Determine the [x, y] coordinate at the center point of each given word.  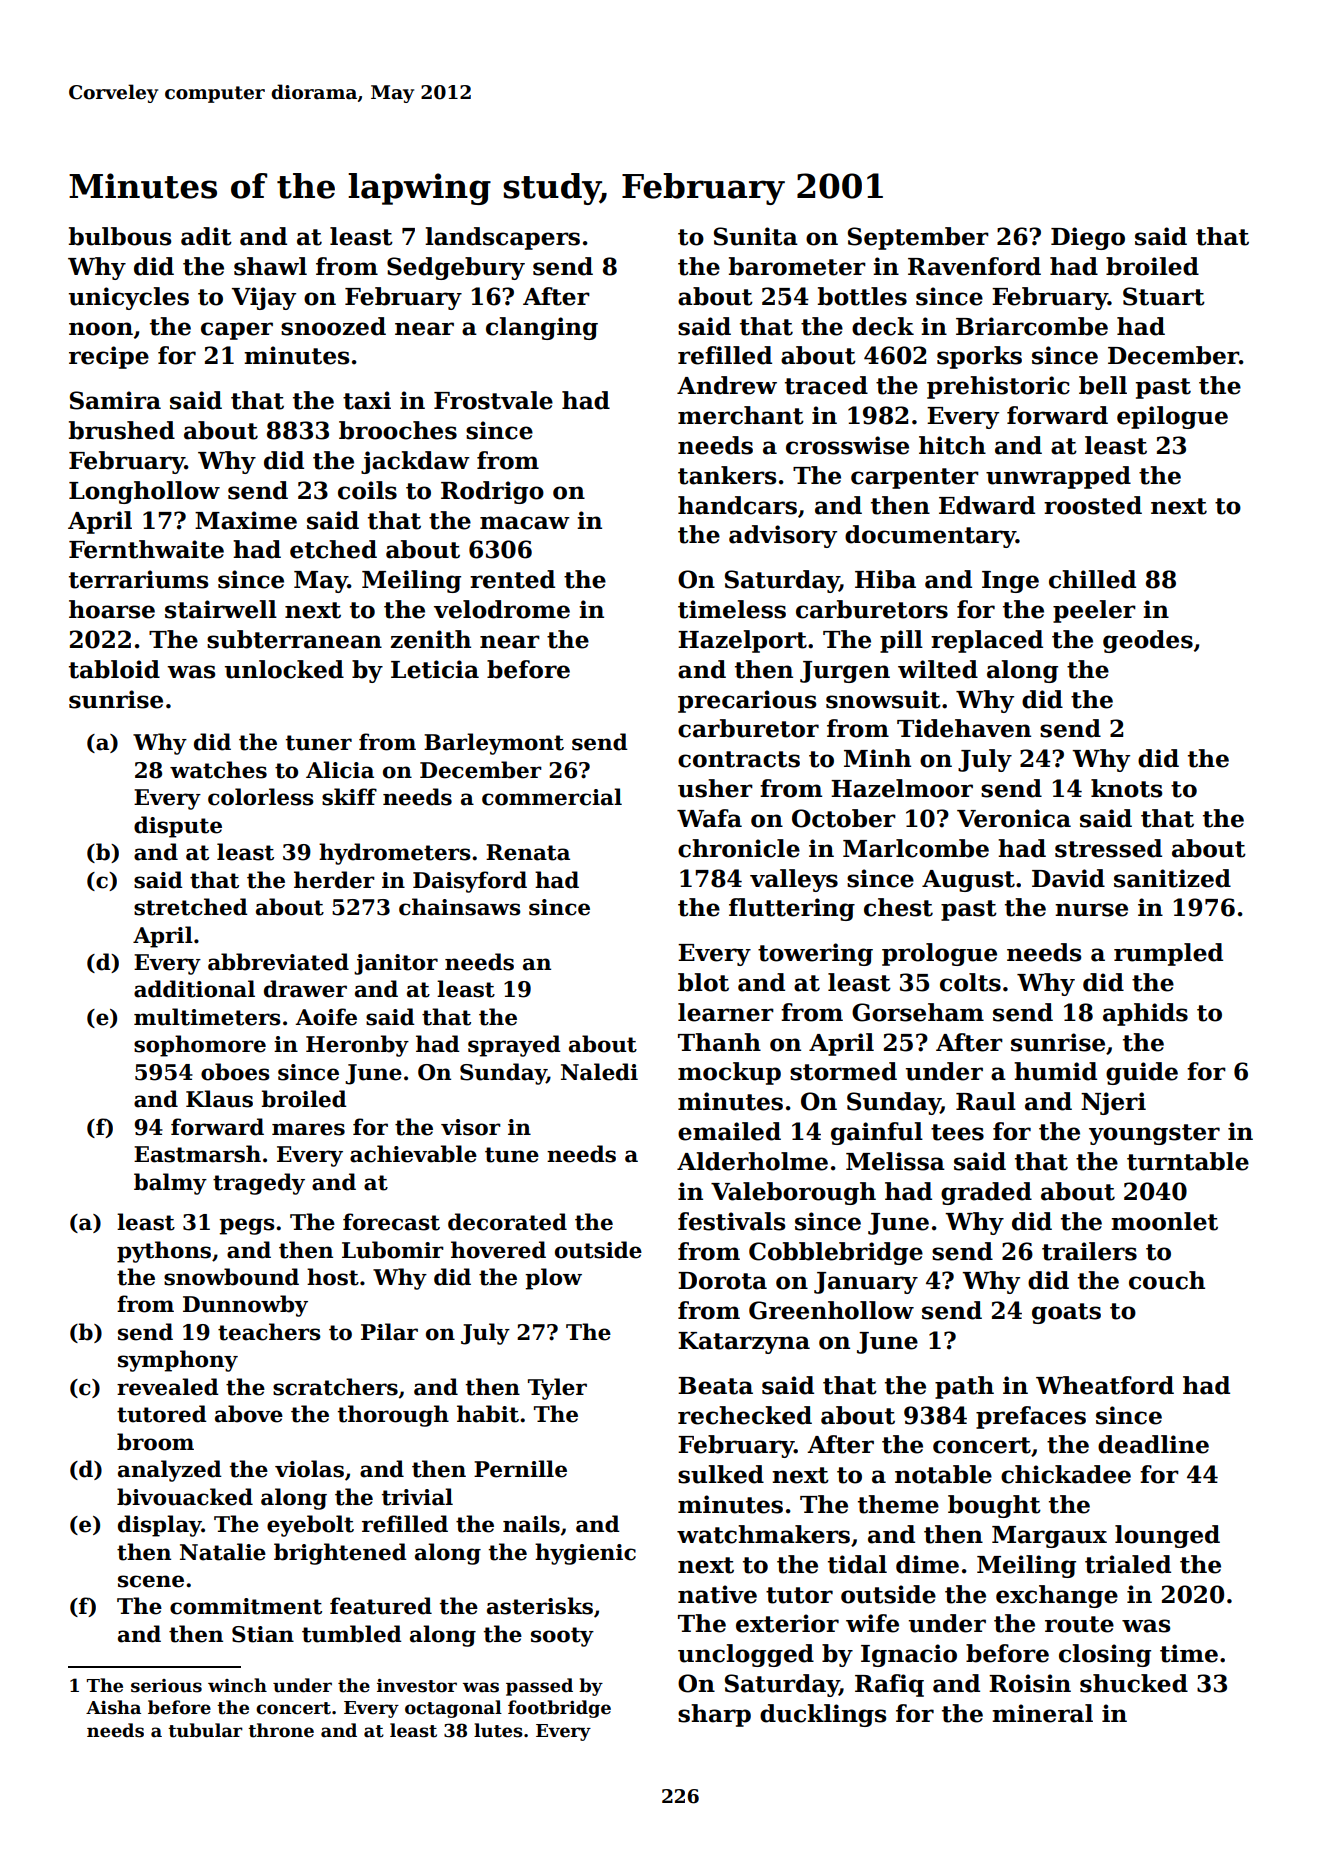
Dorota [722, 1281]
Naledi [599, 1072]
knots [1126, 788]
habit [488, 1414]
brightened [340, 1554]
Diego [1088, 238]
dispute [178, 827]
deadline [1153, 1444]
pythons [164, 1252]
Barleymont [494, 744]
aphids [1145, 1014]
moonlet [1164, 1221]
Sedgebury [456, 268]
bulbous [120, 236]
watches [218, 770]
